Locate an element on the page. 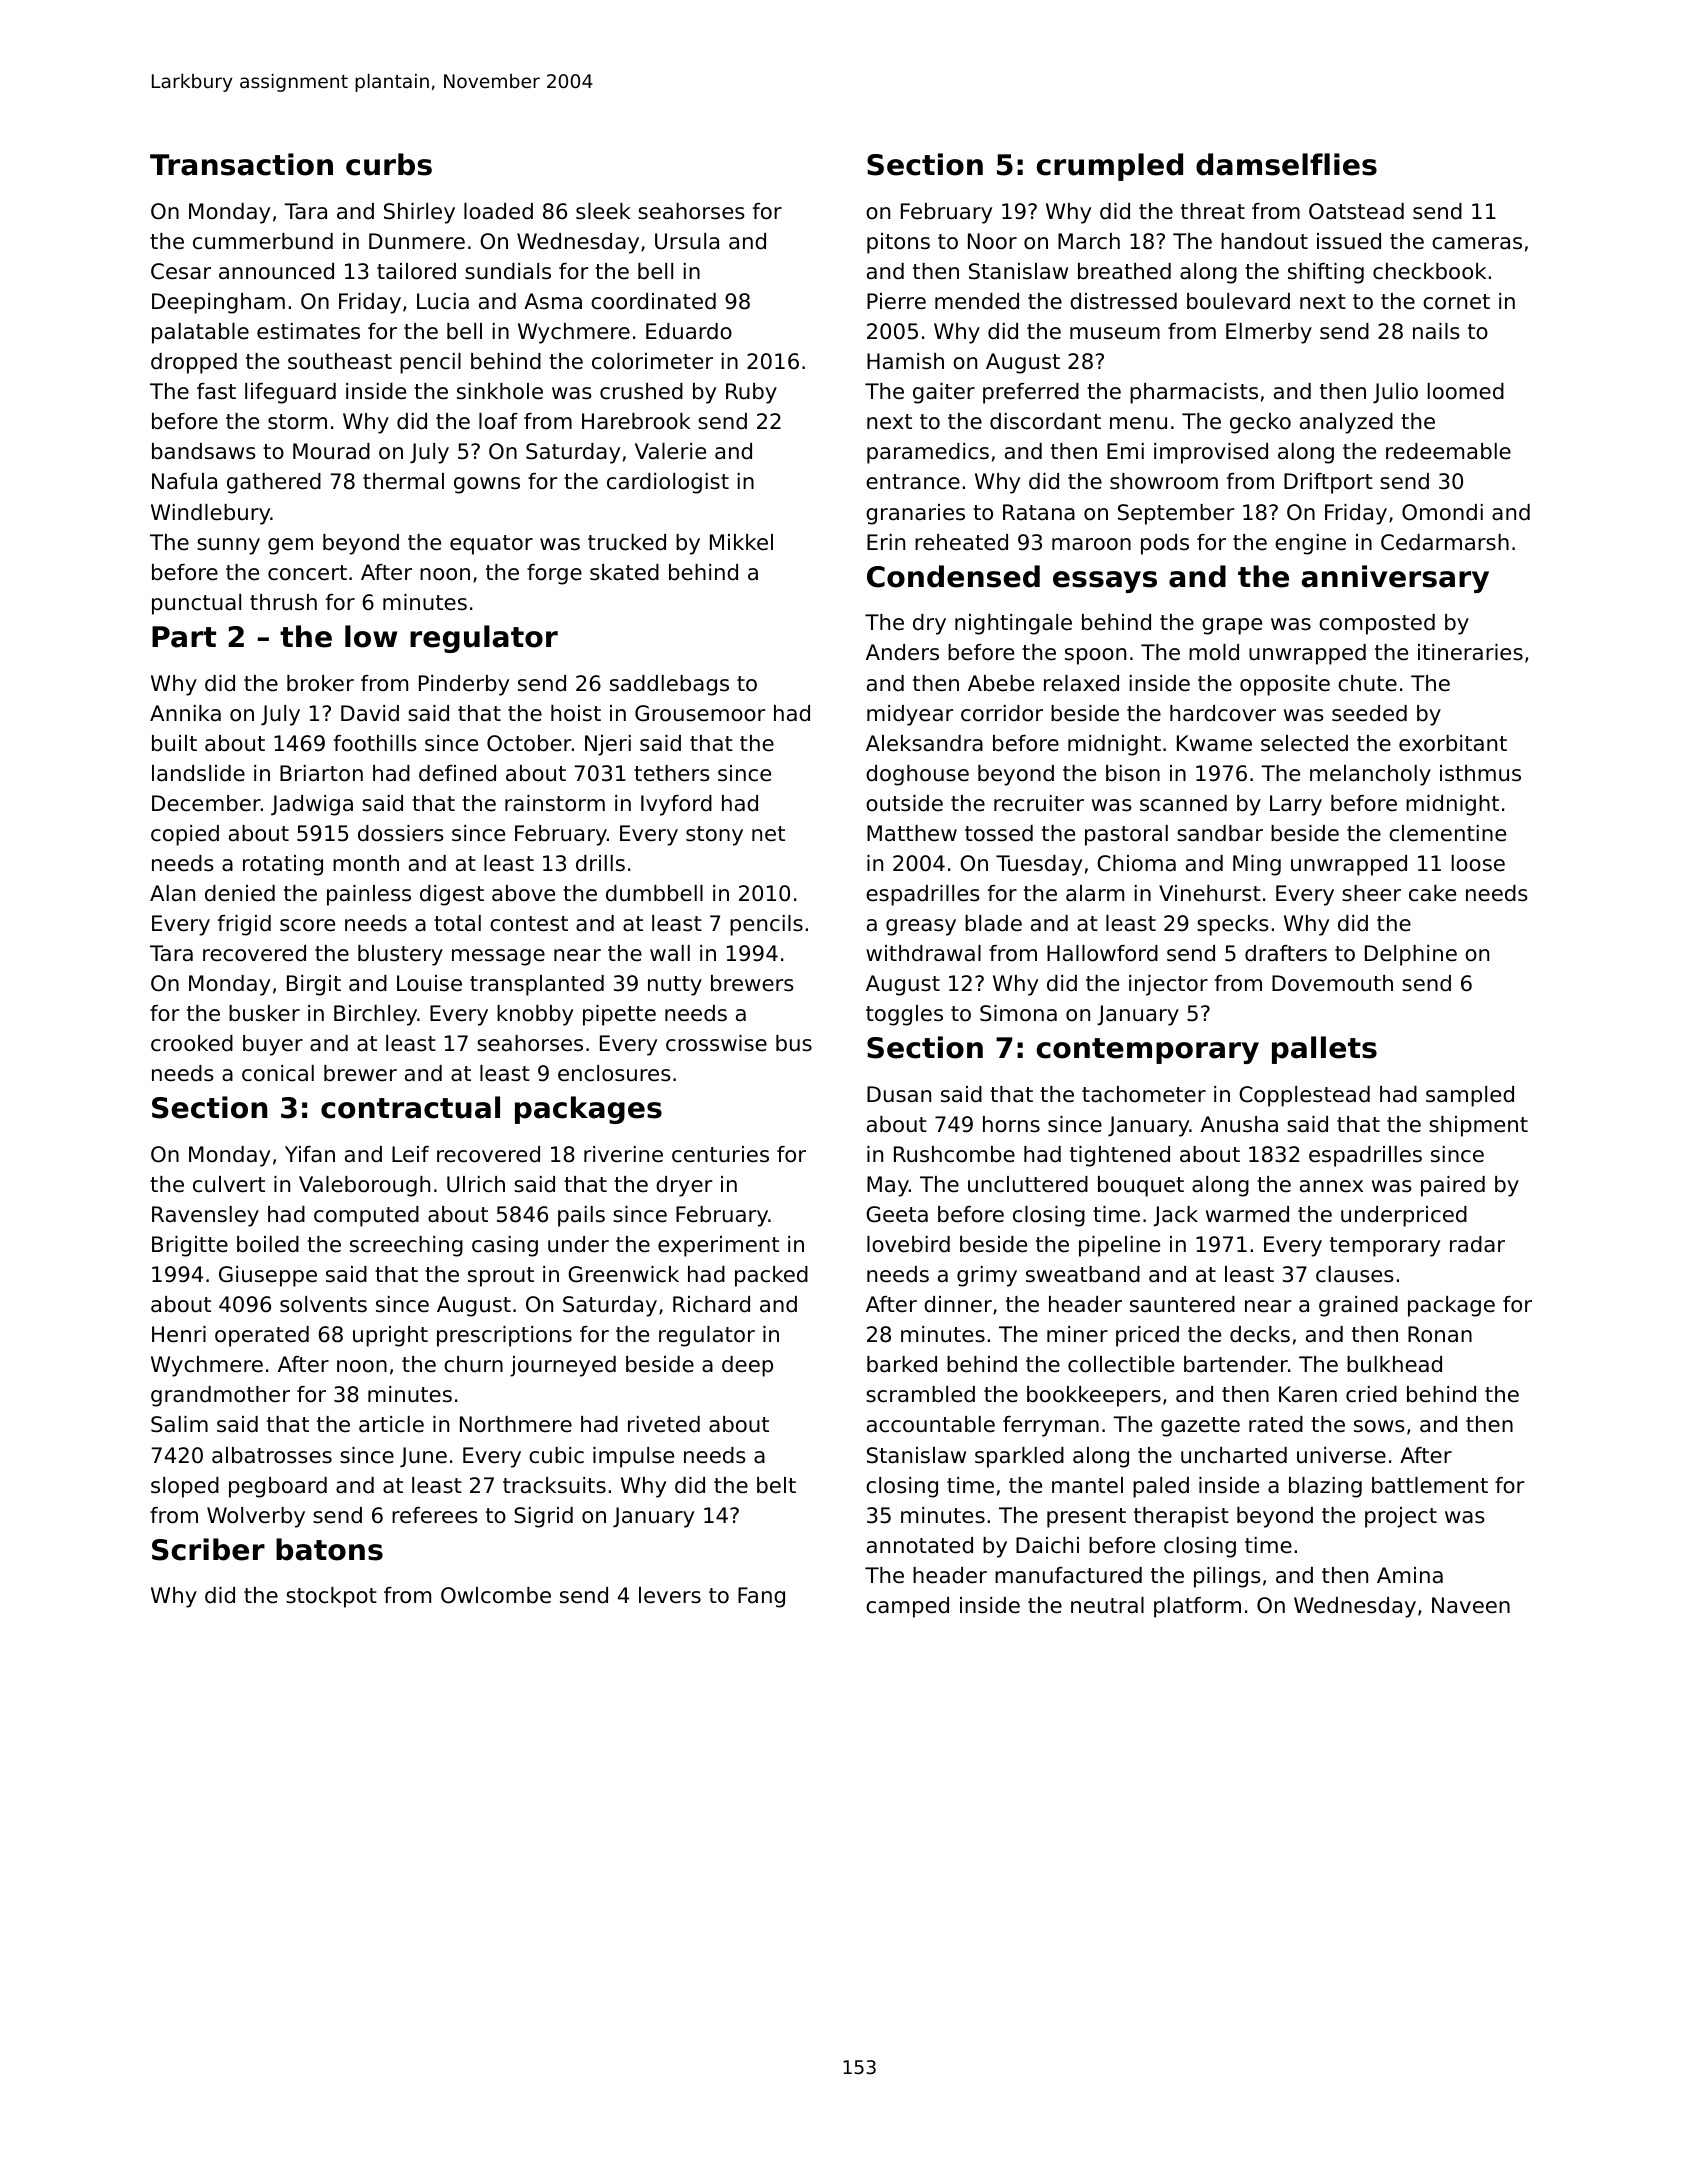  equator is located at coordinates (491, 545).
